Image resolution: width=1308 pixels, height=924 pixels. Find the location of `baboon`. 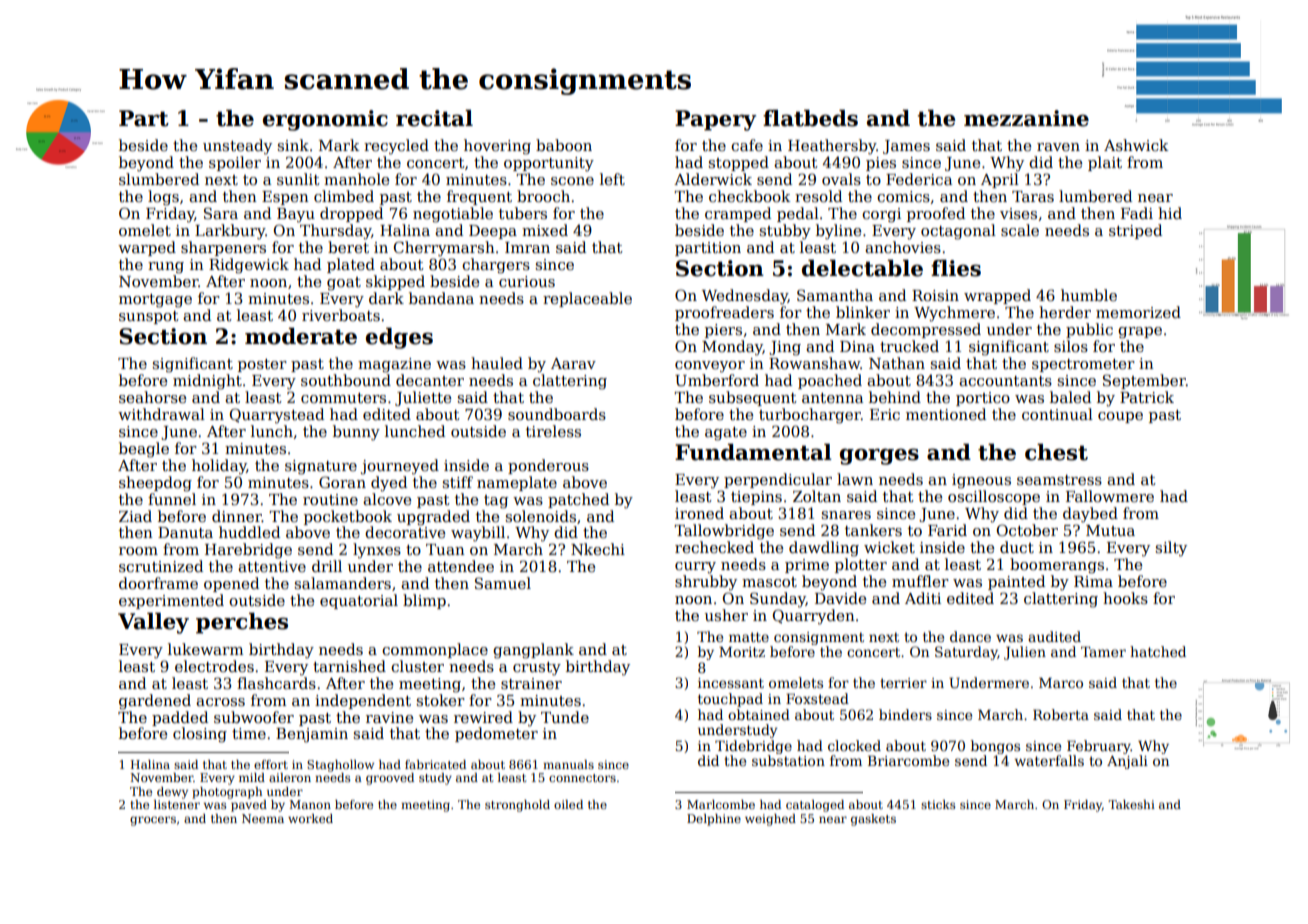

baboon is located at coordinates (564, 145).
